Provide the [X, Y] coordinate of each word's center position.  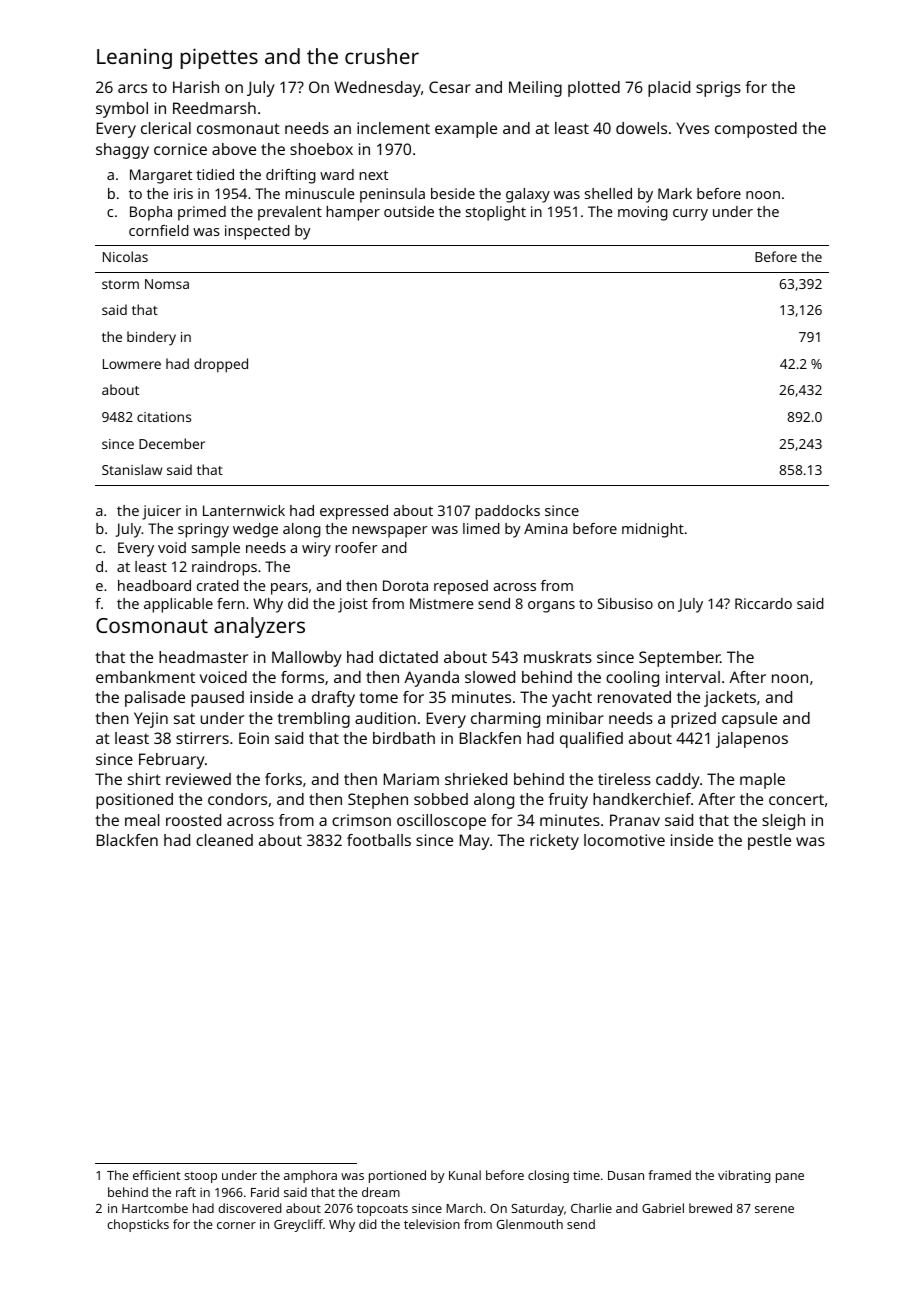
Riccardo [763, 603]
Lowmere [132, 364]
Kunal [465, 1175]
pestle [769, 842]
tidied [215, 174]
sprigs [718, 89]
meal [142, 820]
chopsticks [138, 1225]
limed [481, 528]
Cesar [450, 87]
